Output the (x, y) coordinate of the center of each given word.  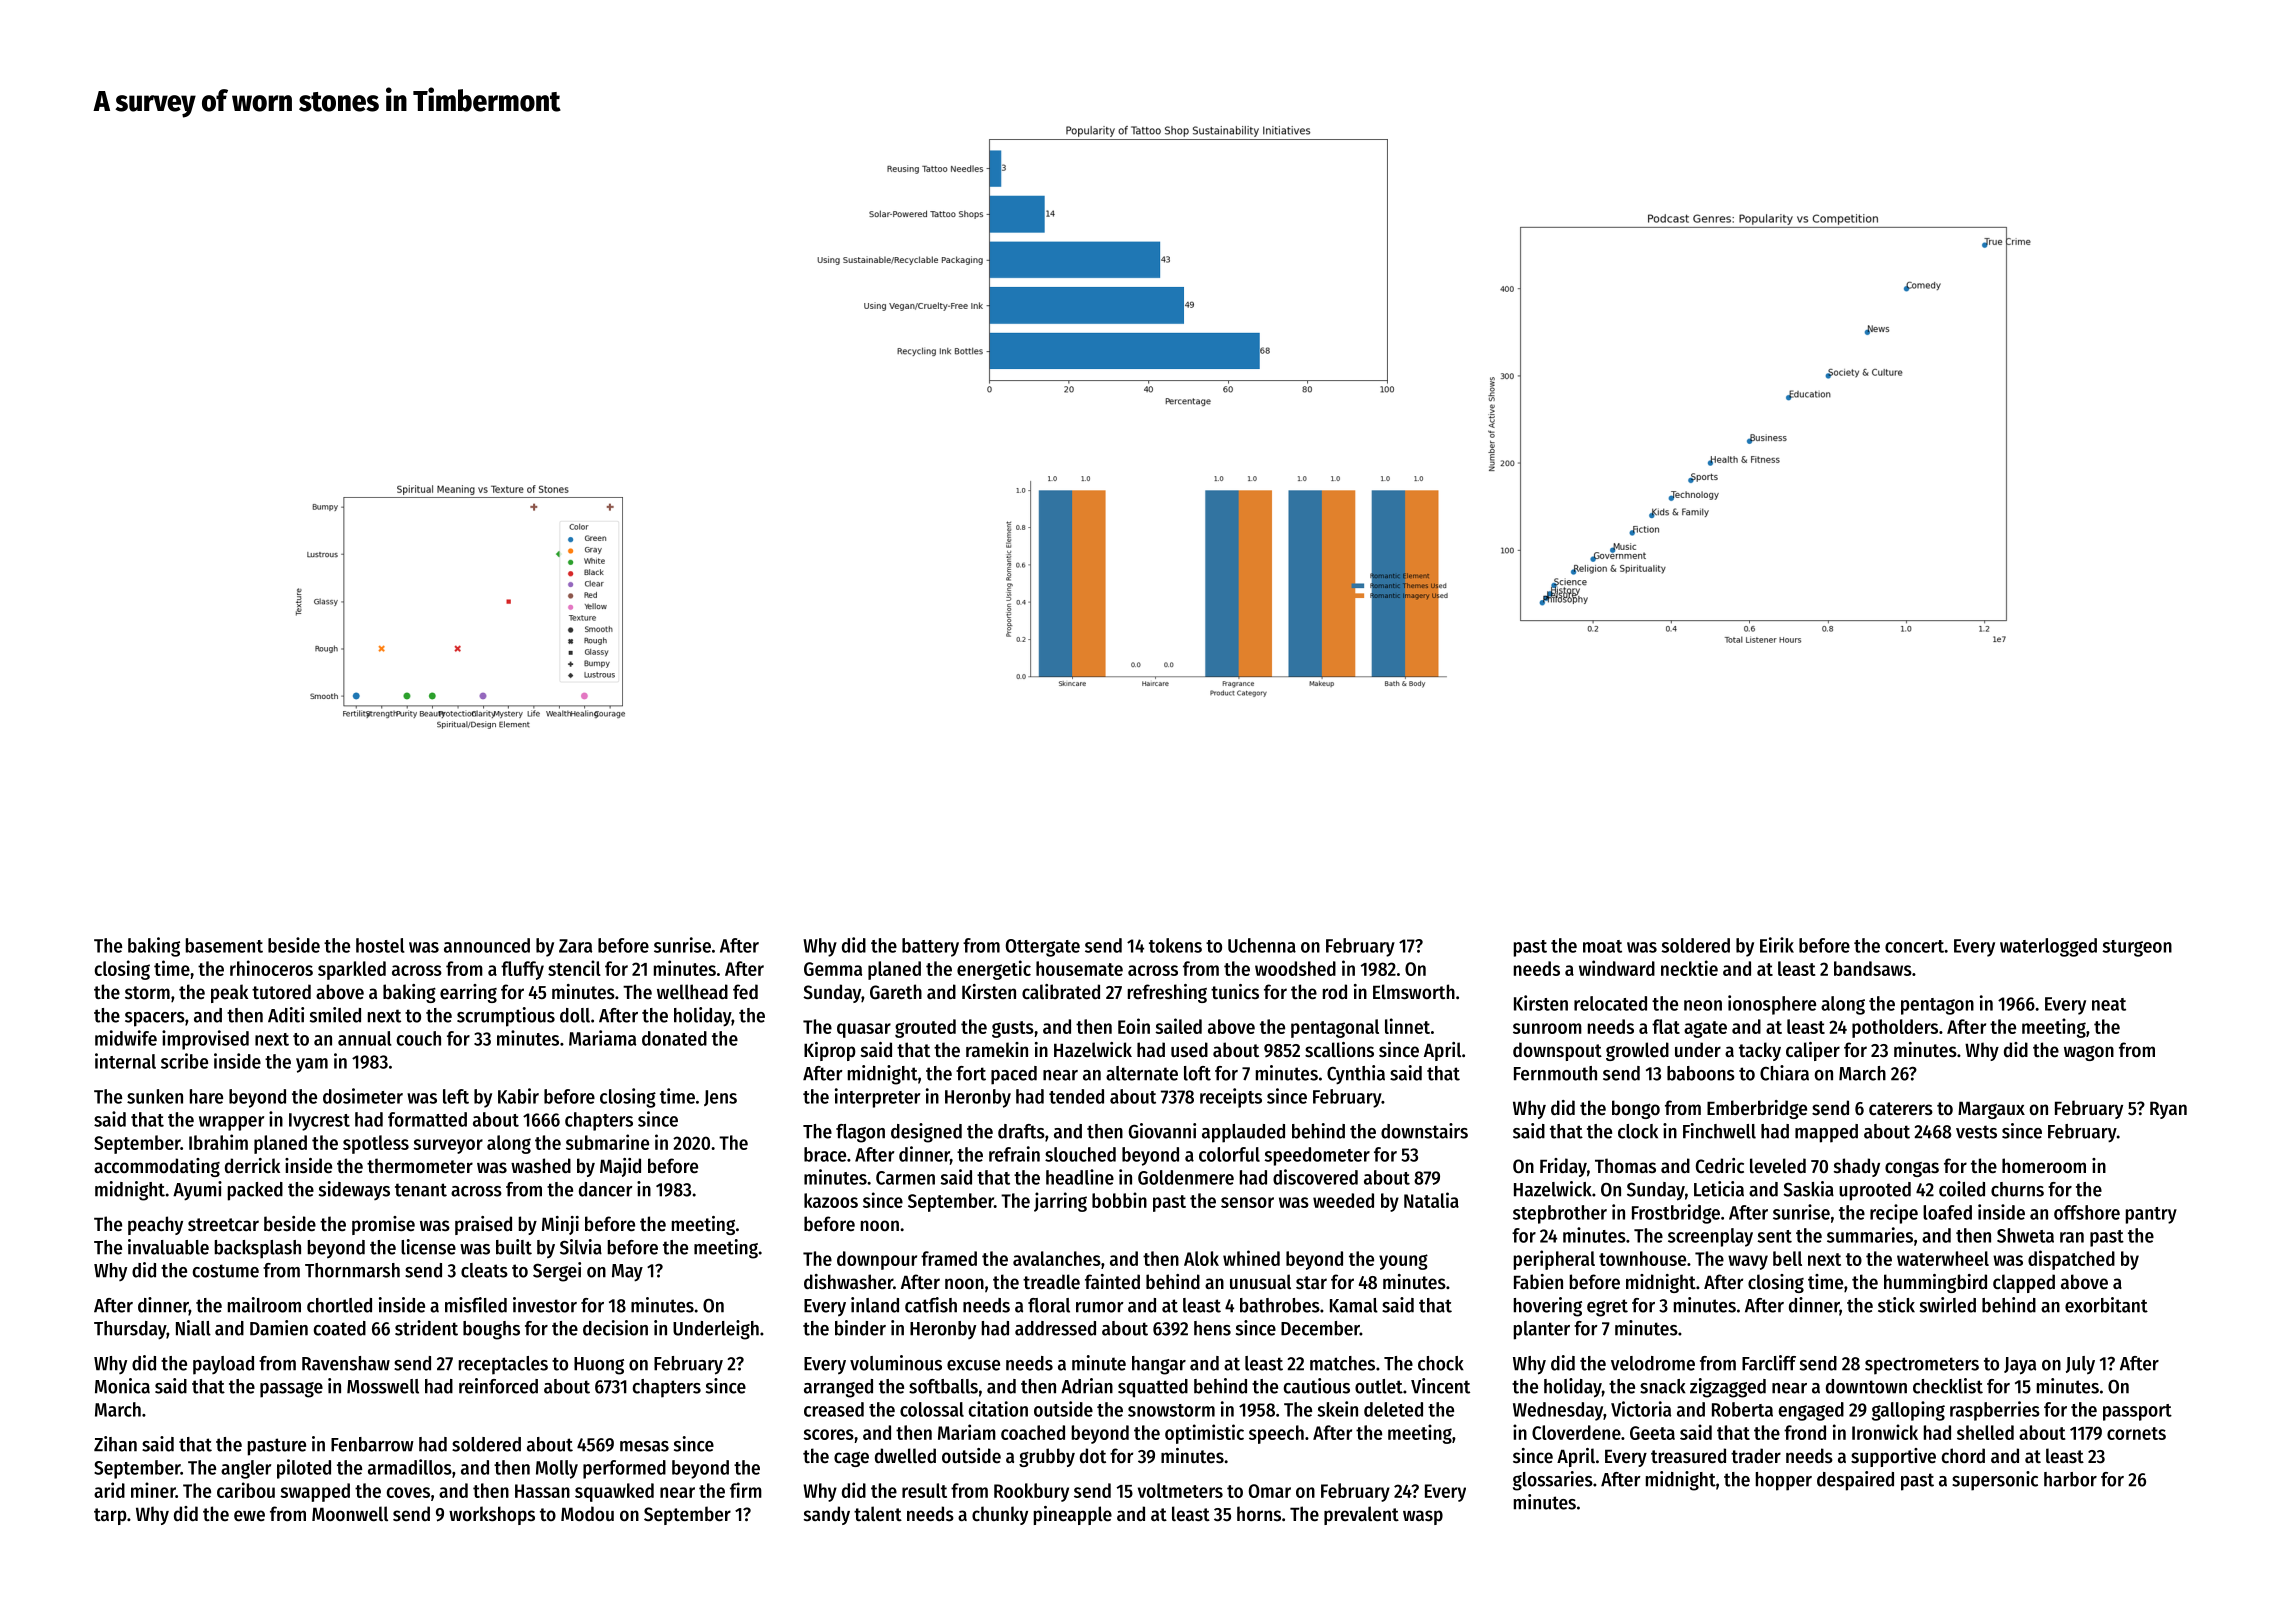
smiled (335, 1015)
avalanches (1057, 1258)
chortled (339, 1305)
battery (930, 947)
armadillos (410, 1467)
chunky (1000, 1515)
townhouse (1642, 1258)
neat (2109, 1004)
